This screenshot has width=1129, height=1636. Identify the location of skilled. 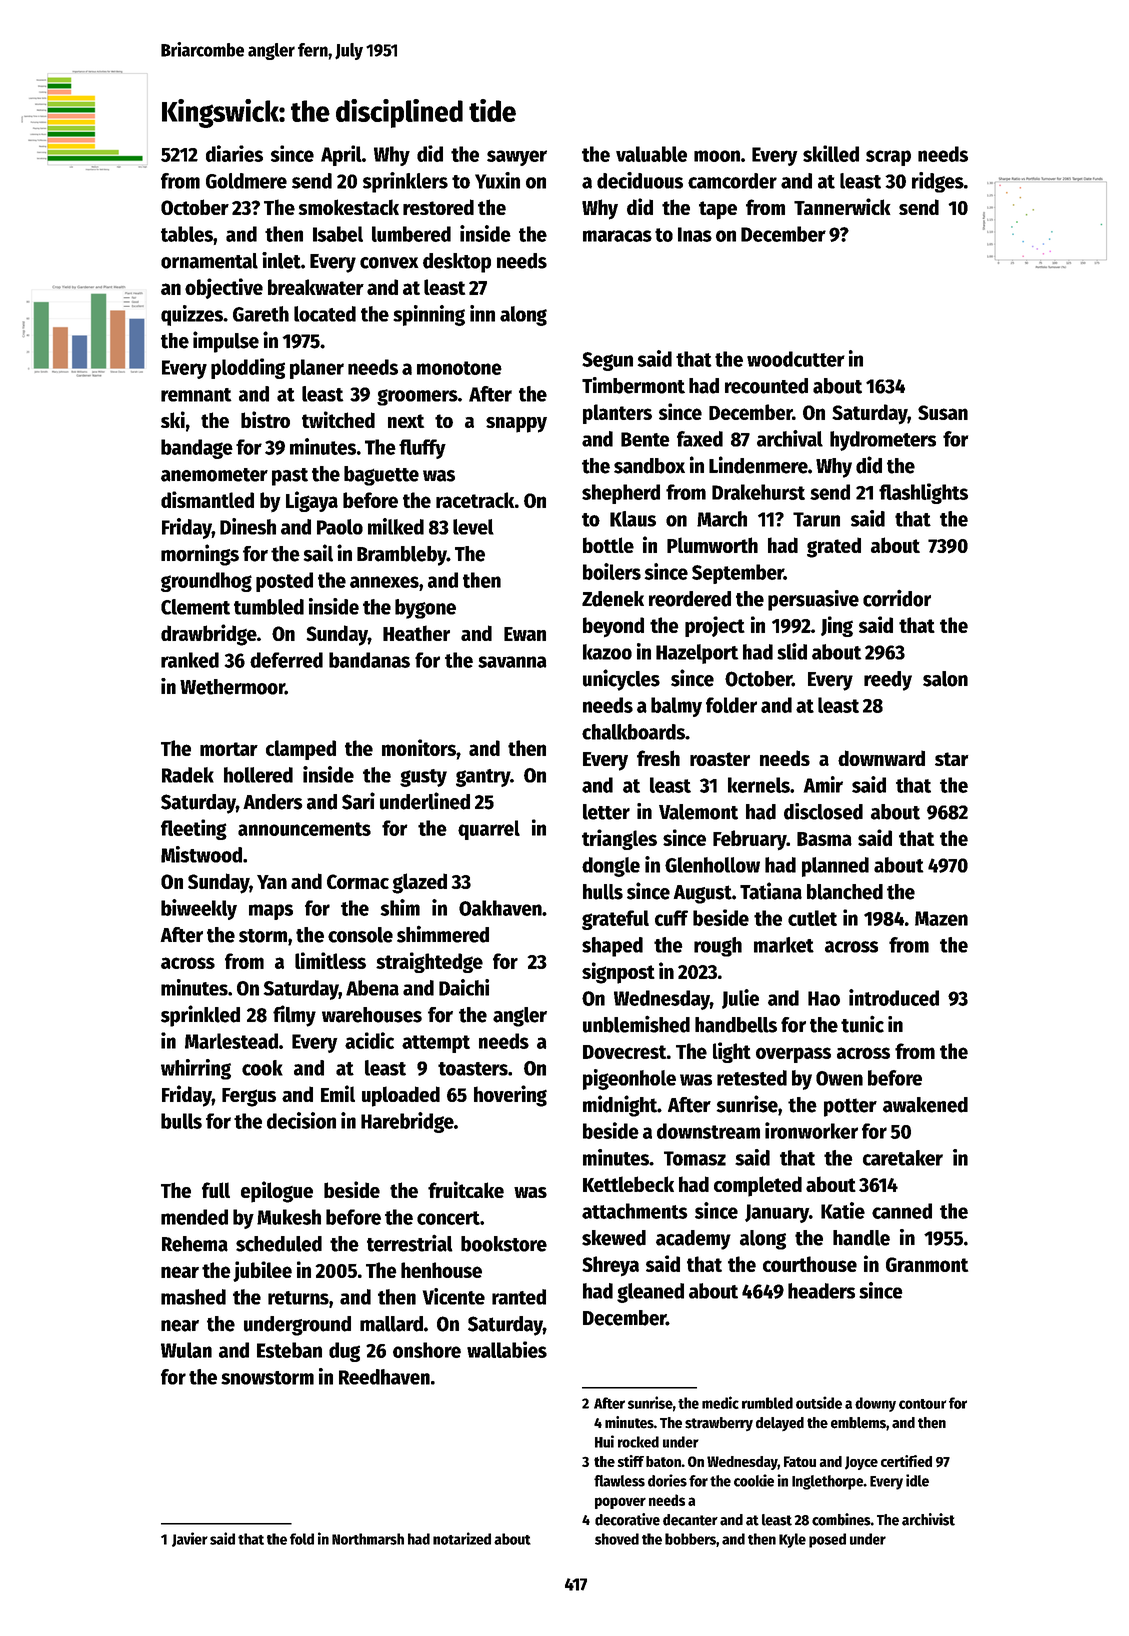
(831, 153).
